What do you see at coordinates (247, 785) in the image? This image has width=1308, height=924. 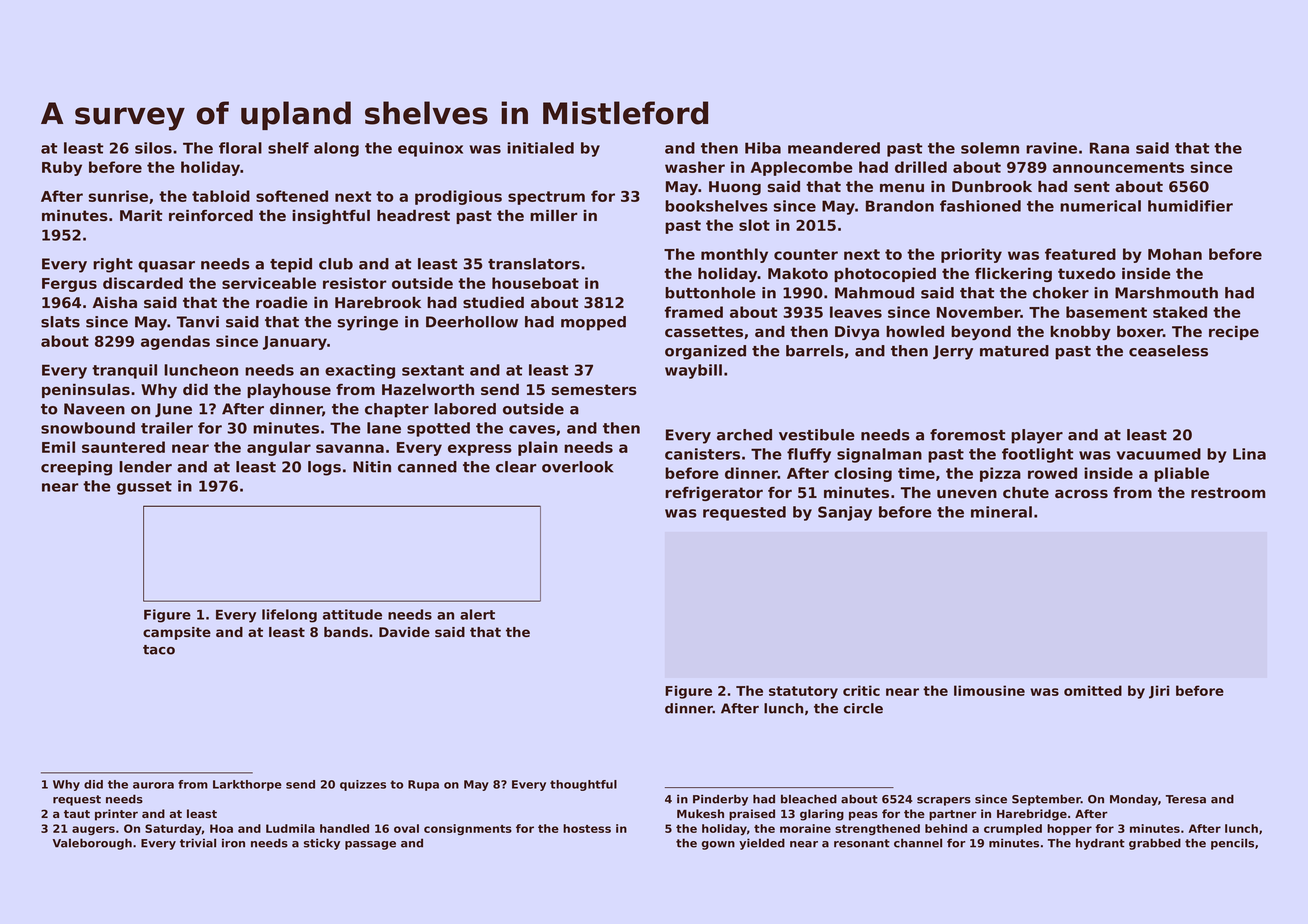 I see `Larkthorpe` at bounding box center [247, 785].
